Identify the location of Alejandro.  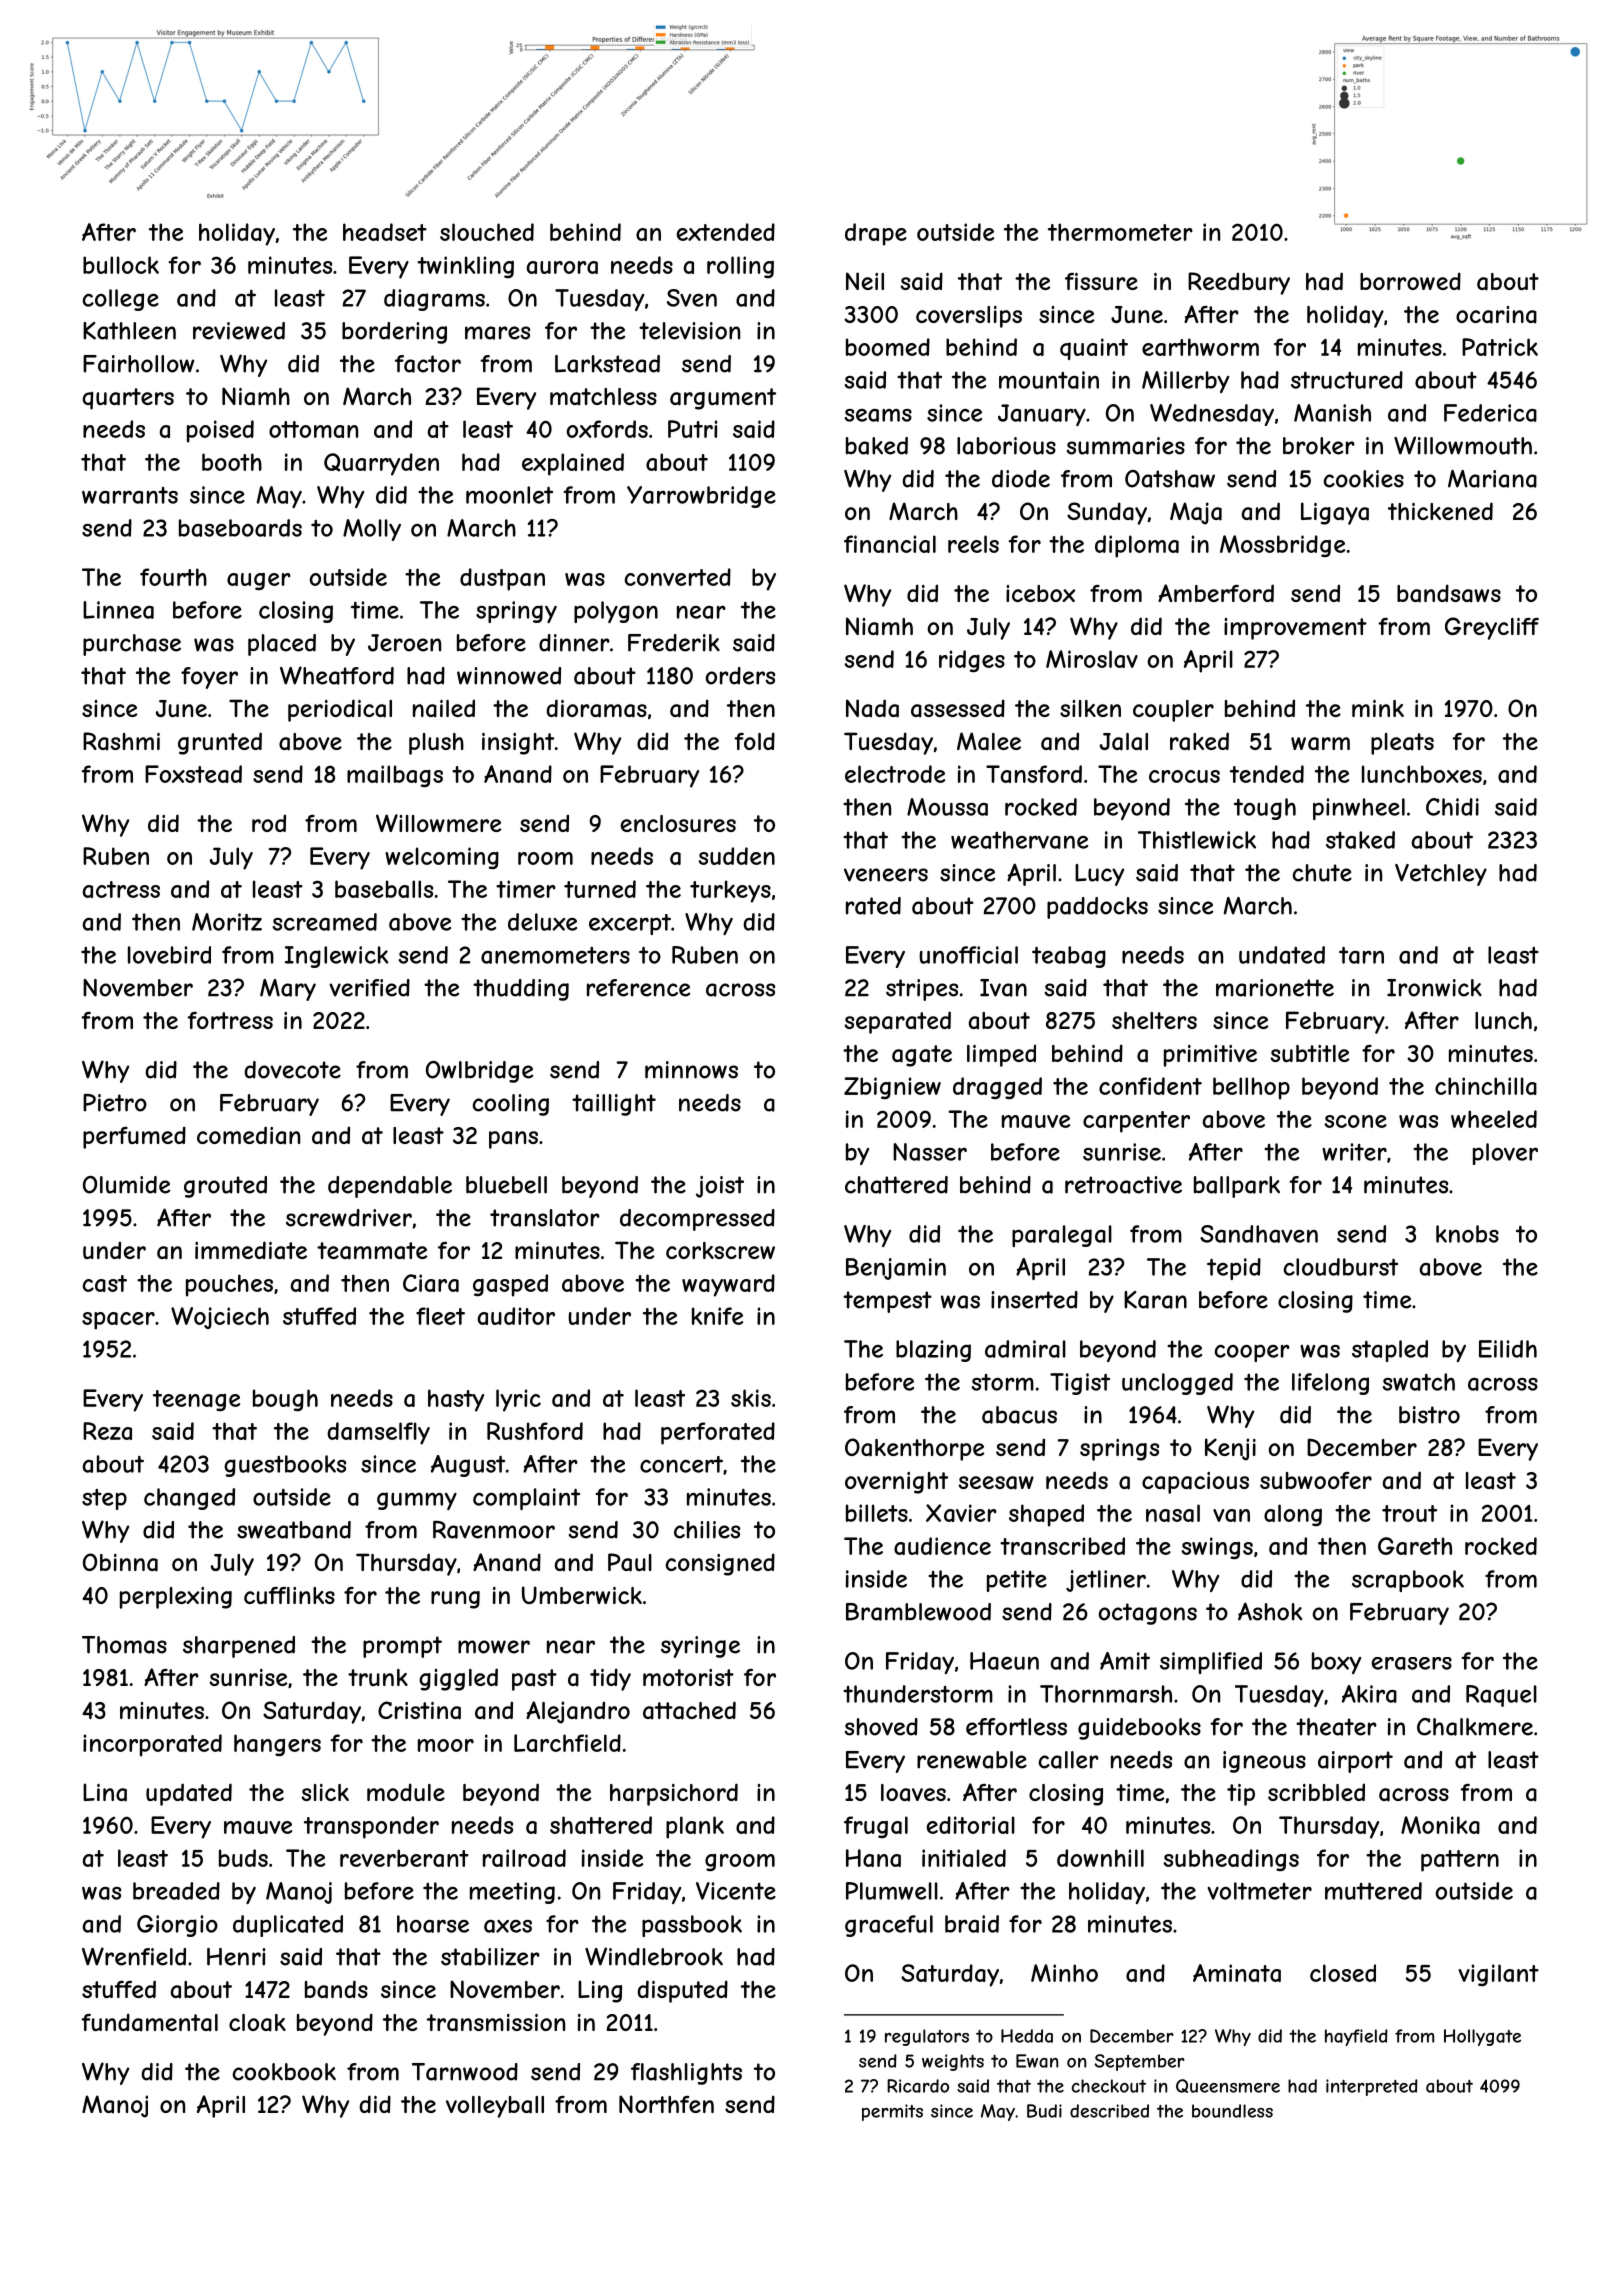
(578, 1712).
